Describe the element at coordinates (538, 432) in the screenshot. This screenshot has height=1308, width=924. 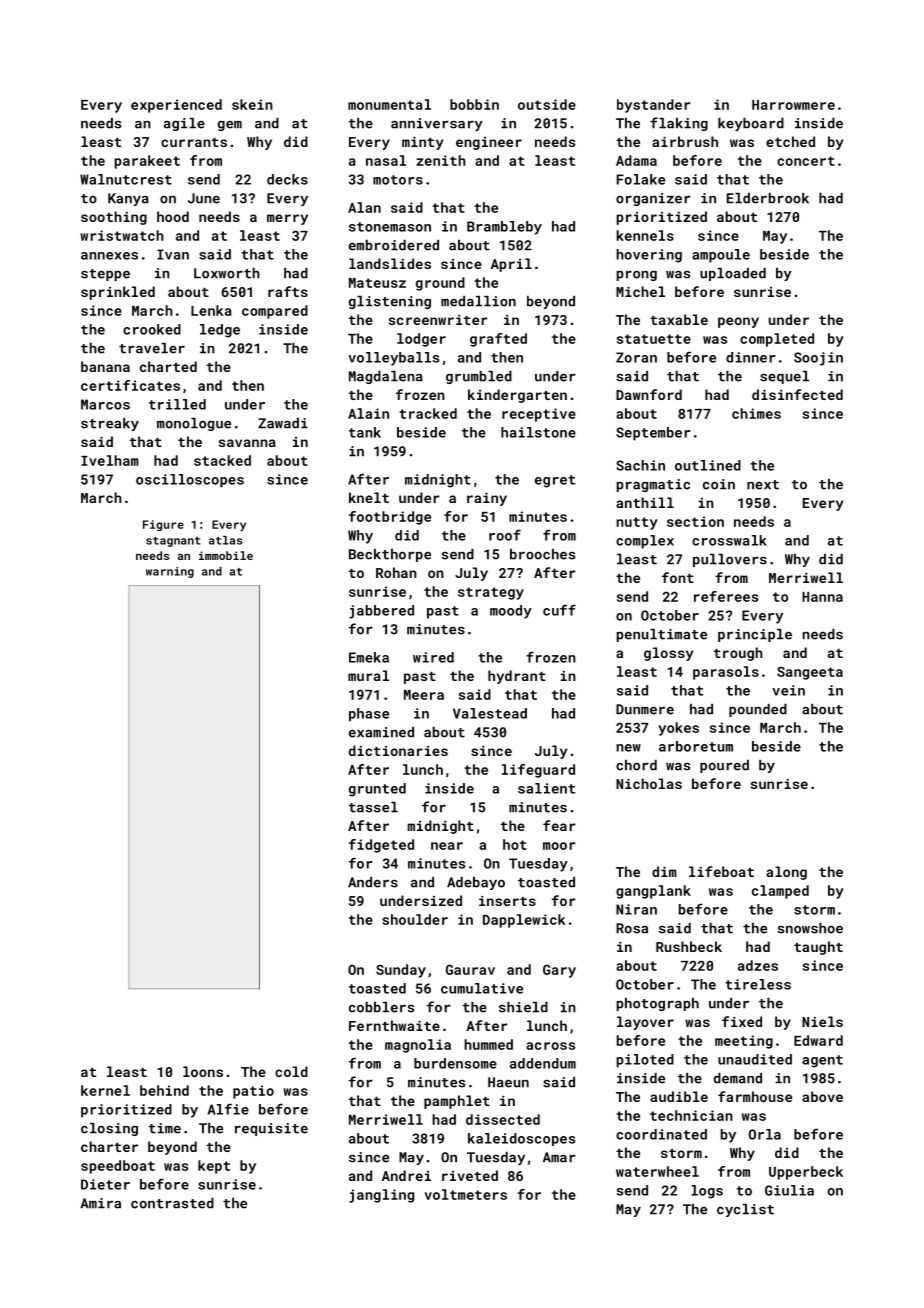
I see `hailstone` at that location.
